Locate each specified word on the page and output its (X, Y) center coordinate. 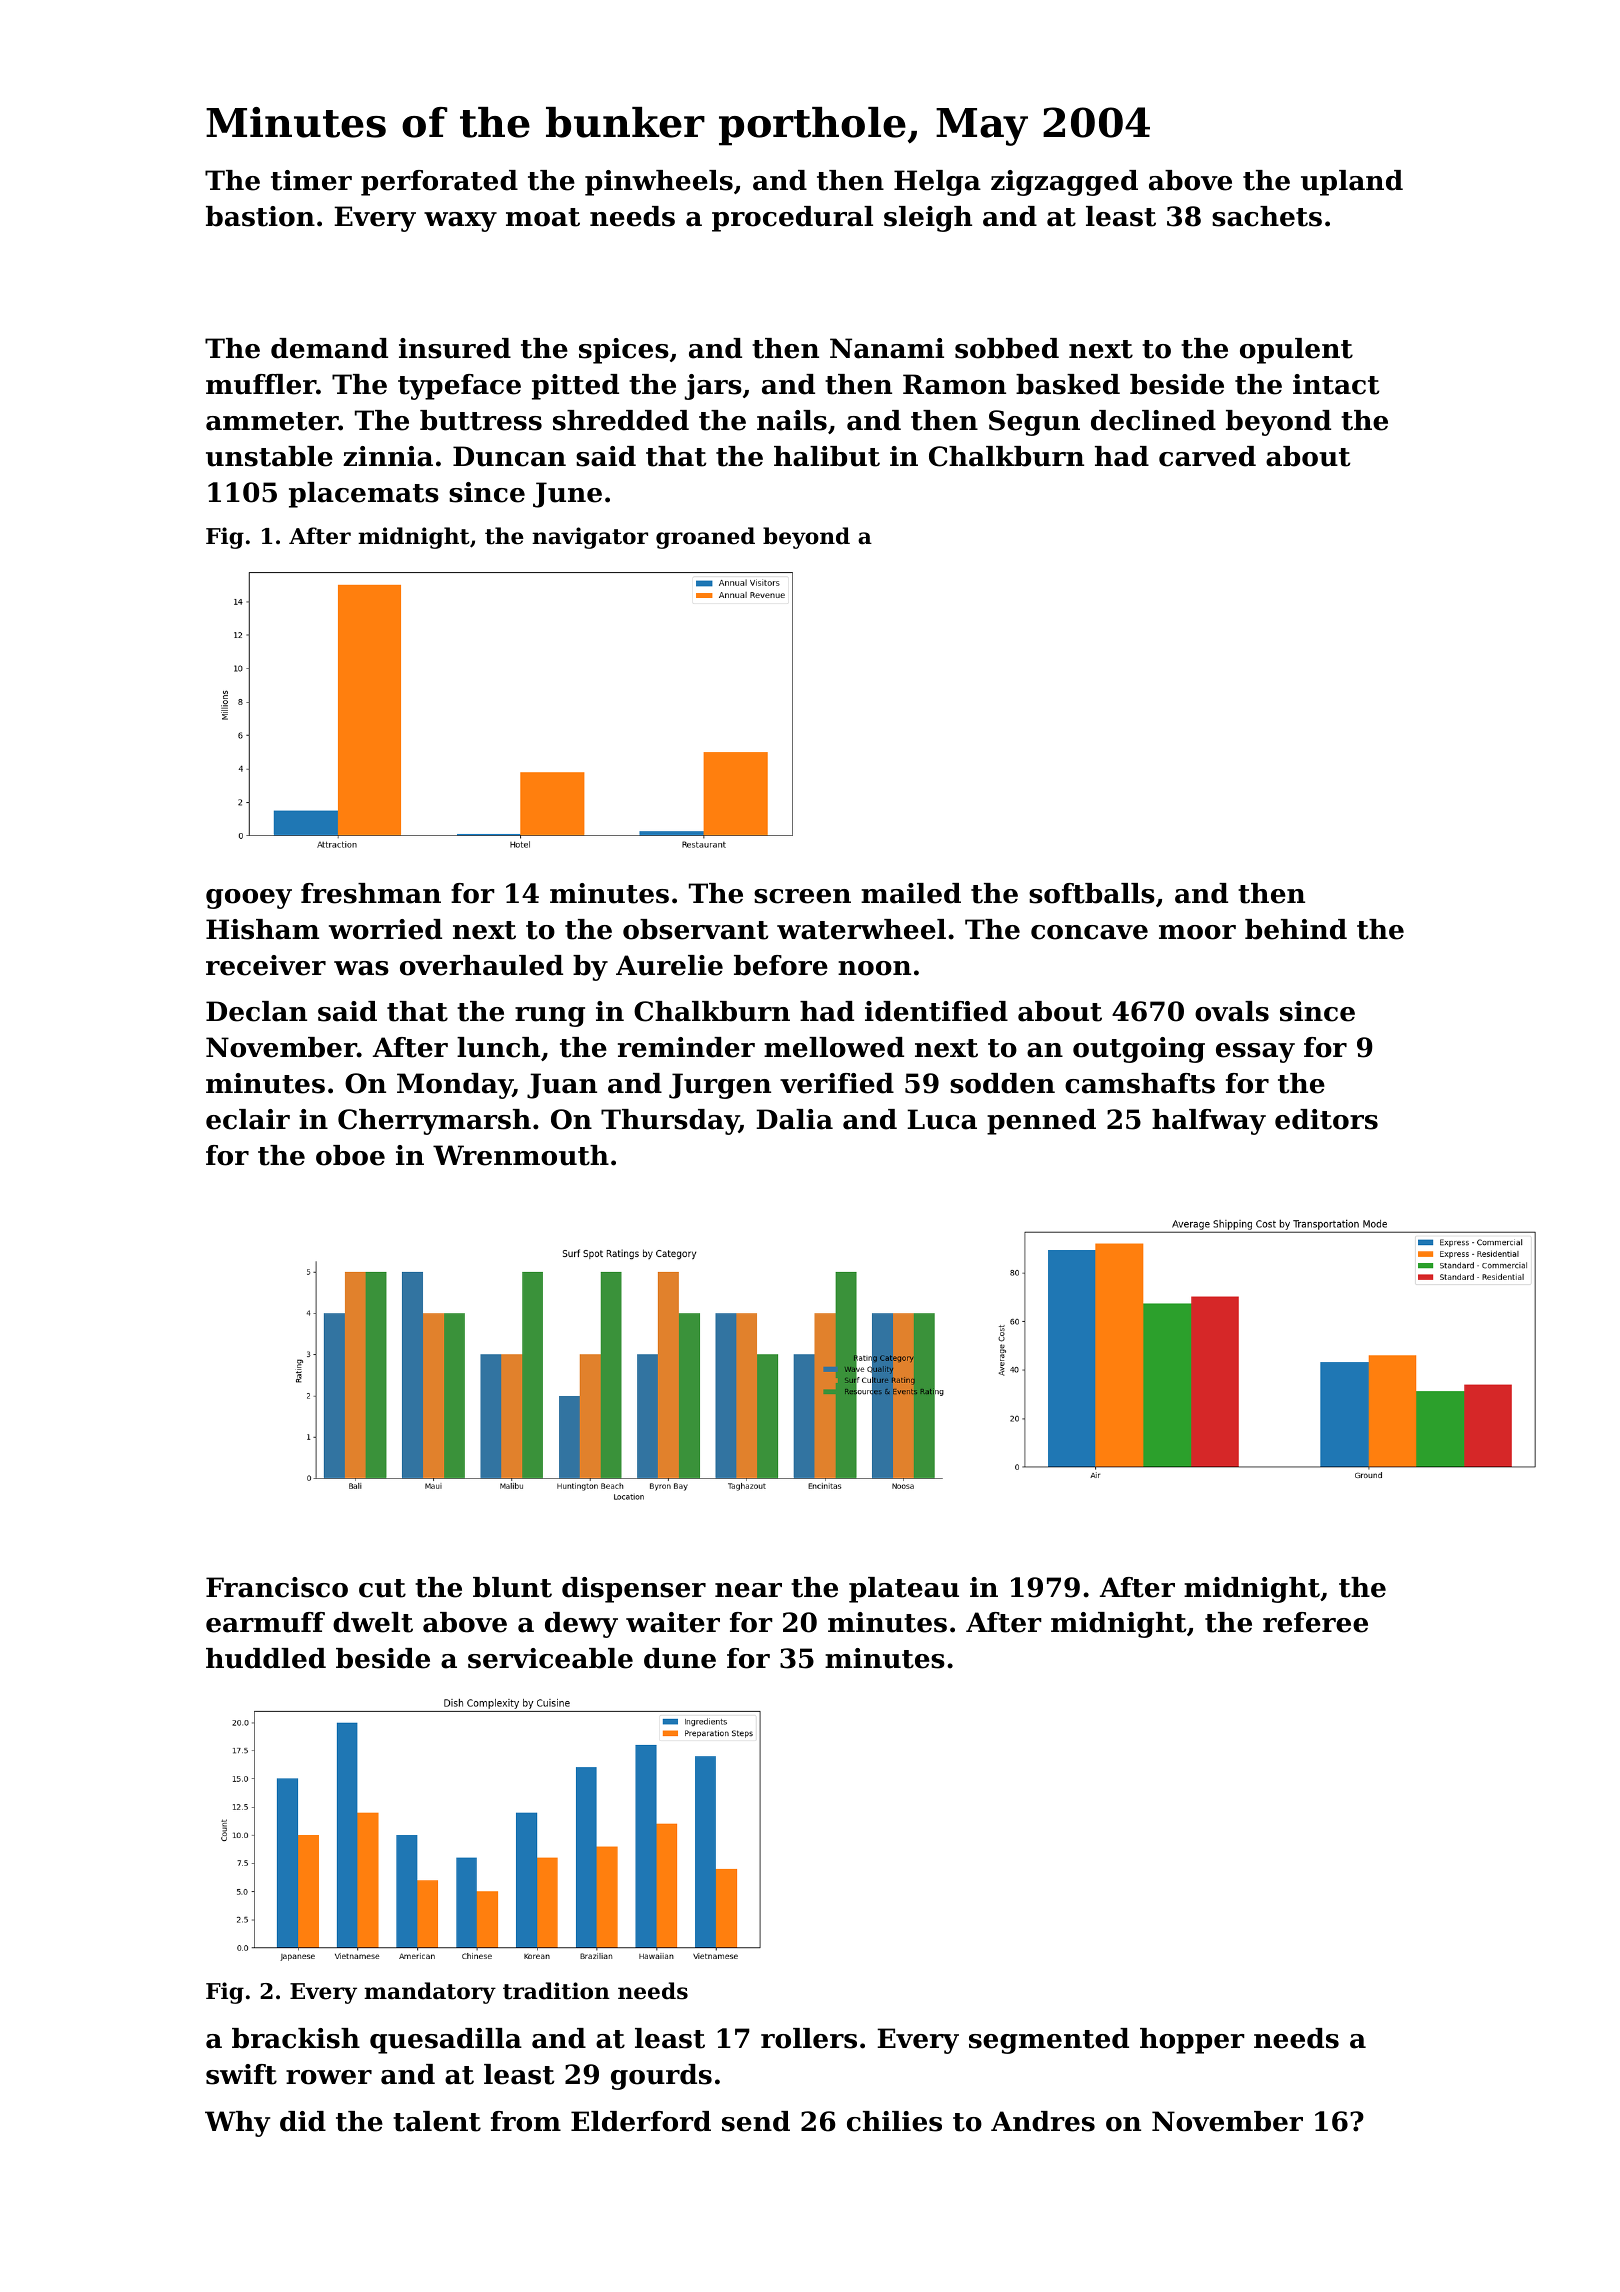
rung (550, 1017)
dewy (581, 1625)
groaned (705, 538)
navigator (590, 538)
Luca (942, 1119)
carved (1207, 456)
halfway (1209, 1122)
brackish (296, 2038)
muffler (261, 384)
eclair (248, 1119)
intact (1336, 384)
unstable (269, 456)
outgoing (1139, 1050)
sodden (1002, 1083)
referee (1315, 1622)
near (748, 1590)
